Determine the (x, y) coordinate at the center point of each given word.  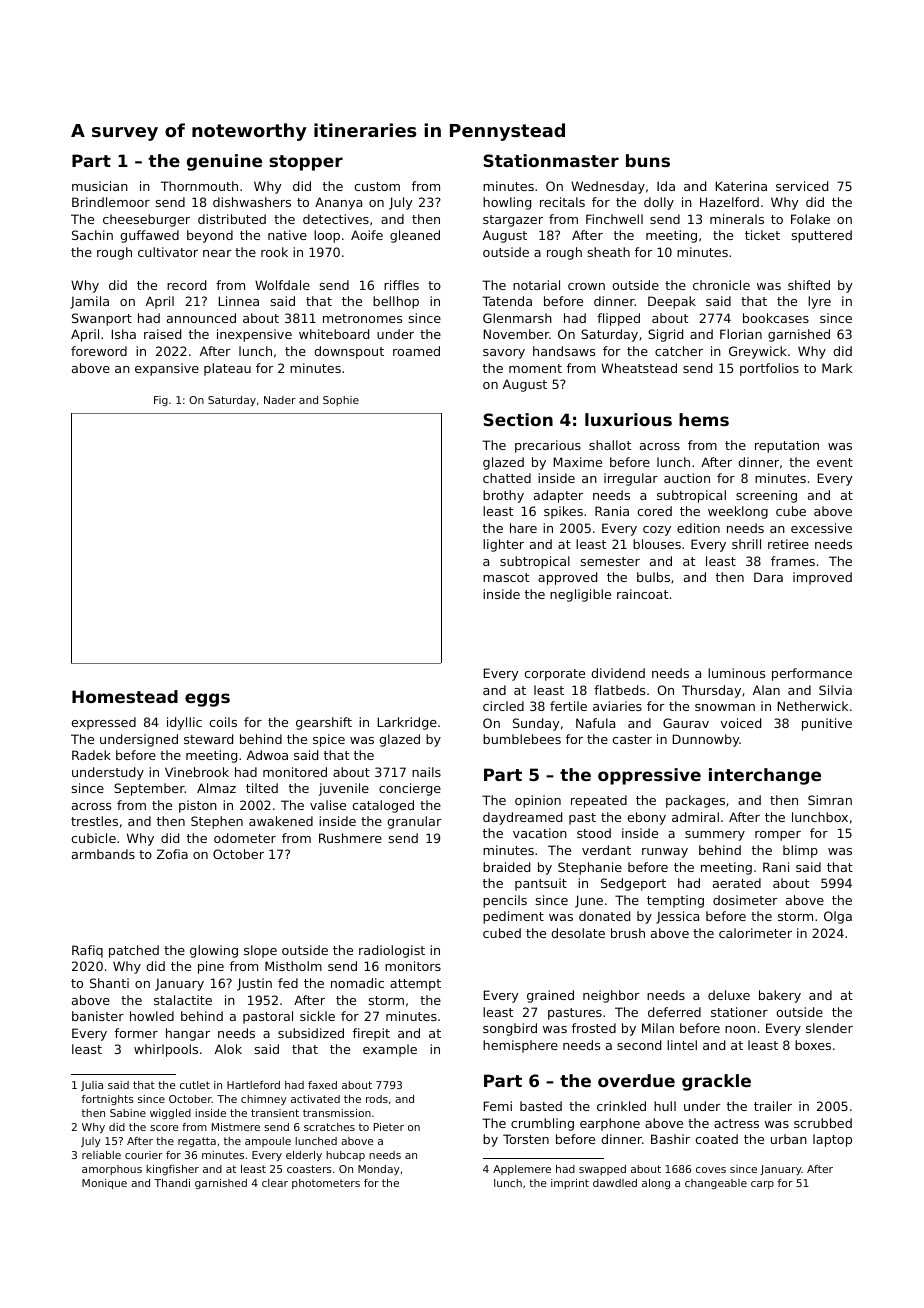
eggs (207, 700)
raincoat (642, 594)
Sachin (92, 235)
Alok (228, 1049)
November (516, 334)
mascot (506, 577)
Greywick (758, 352)
